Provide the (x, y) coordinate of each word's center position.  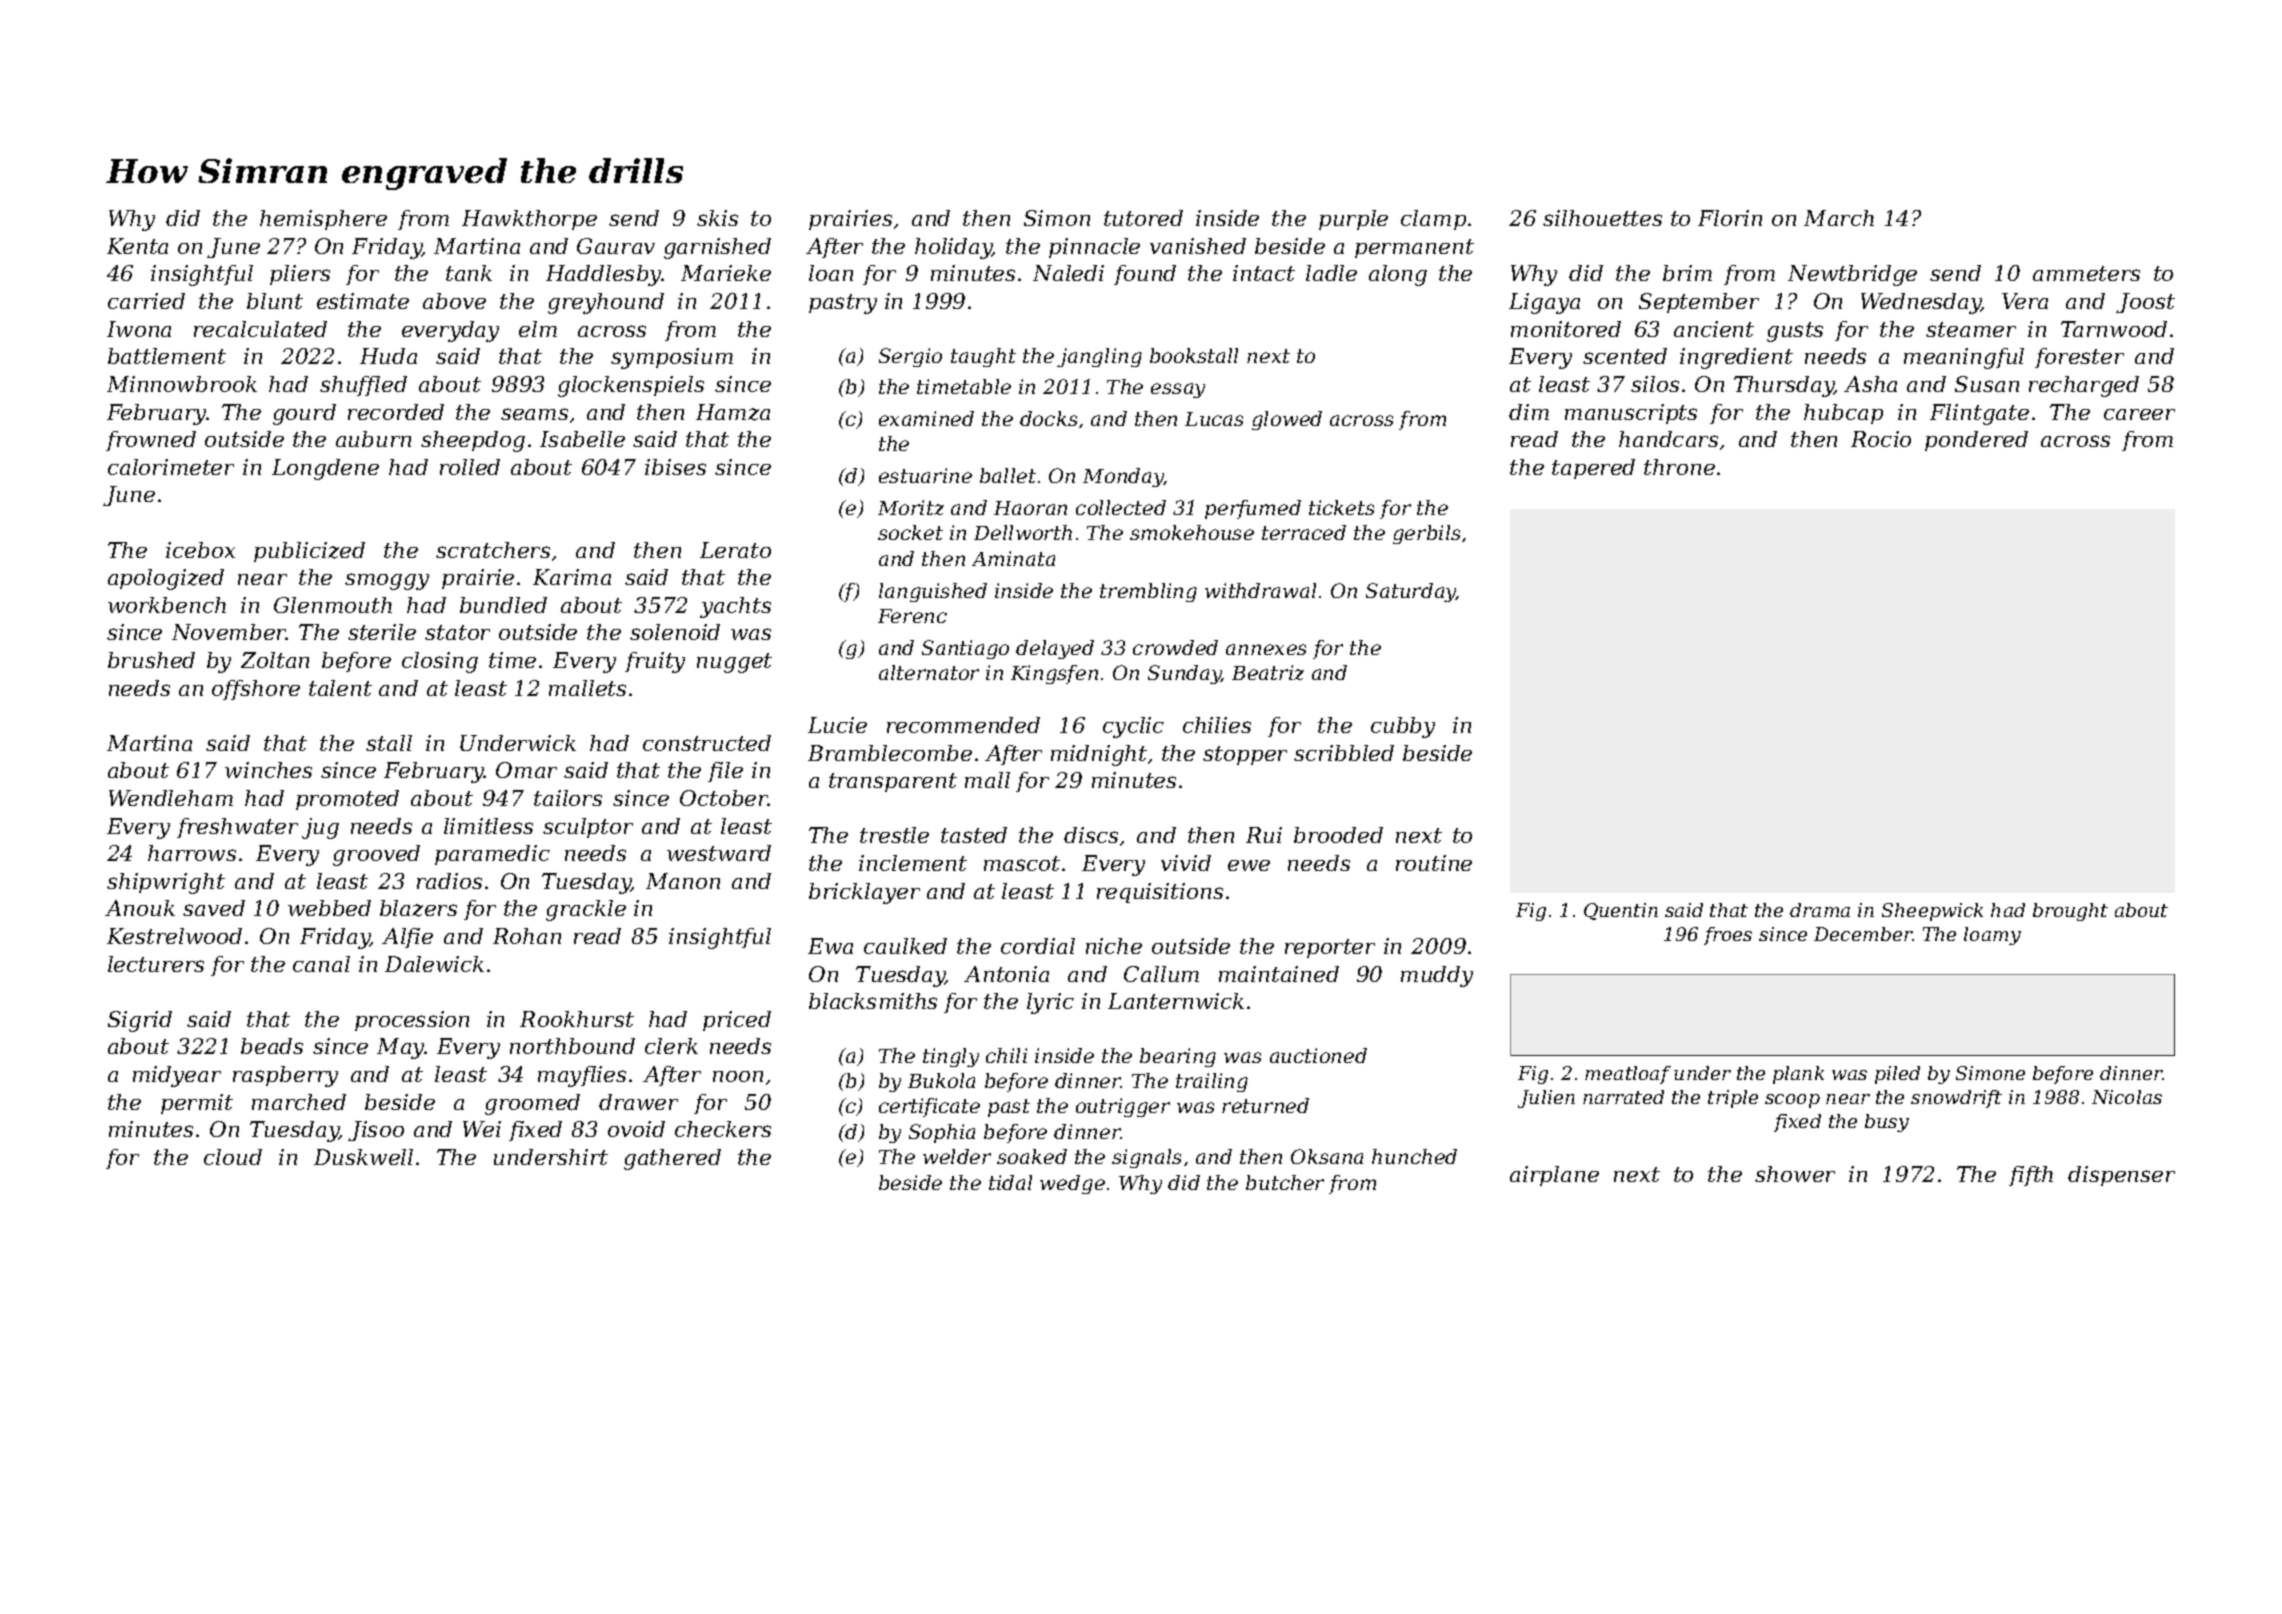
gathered (672, 1159)
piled (1897, 1075)
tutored (1143, 218)
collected (1121, 507)
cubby (1403, 727)
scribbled (1344, 753)
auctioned (1318, 1055)
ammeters (2086, 273)
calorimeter (171, 467)
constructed (707, 743)
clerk (671, 1046)
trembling (1148, 592)
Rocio (1881, 439)
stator (457, 632)
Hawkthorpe (529, 220)
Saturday (1411, 592)
